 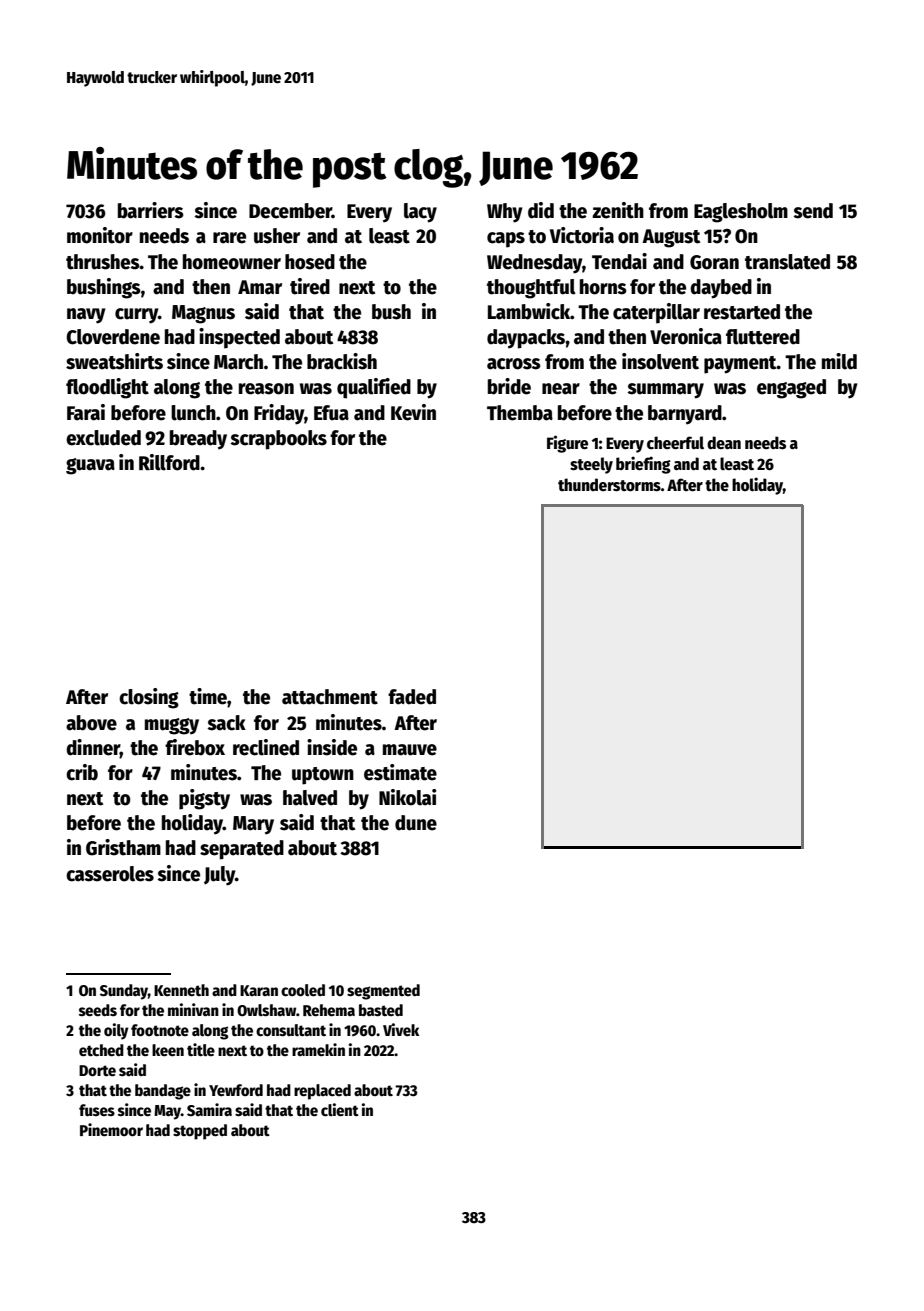 What do you see at coordinates (110, 874) in the screenshot?
I see `casseroles` at bounding box center [110, 874].
